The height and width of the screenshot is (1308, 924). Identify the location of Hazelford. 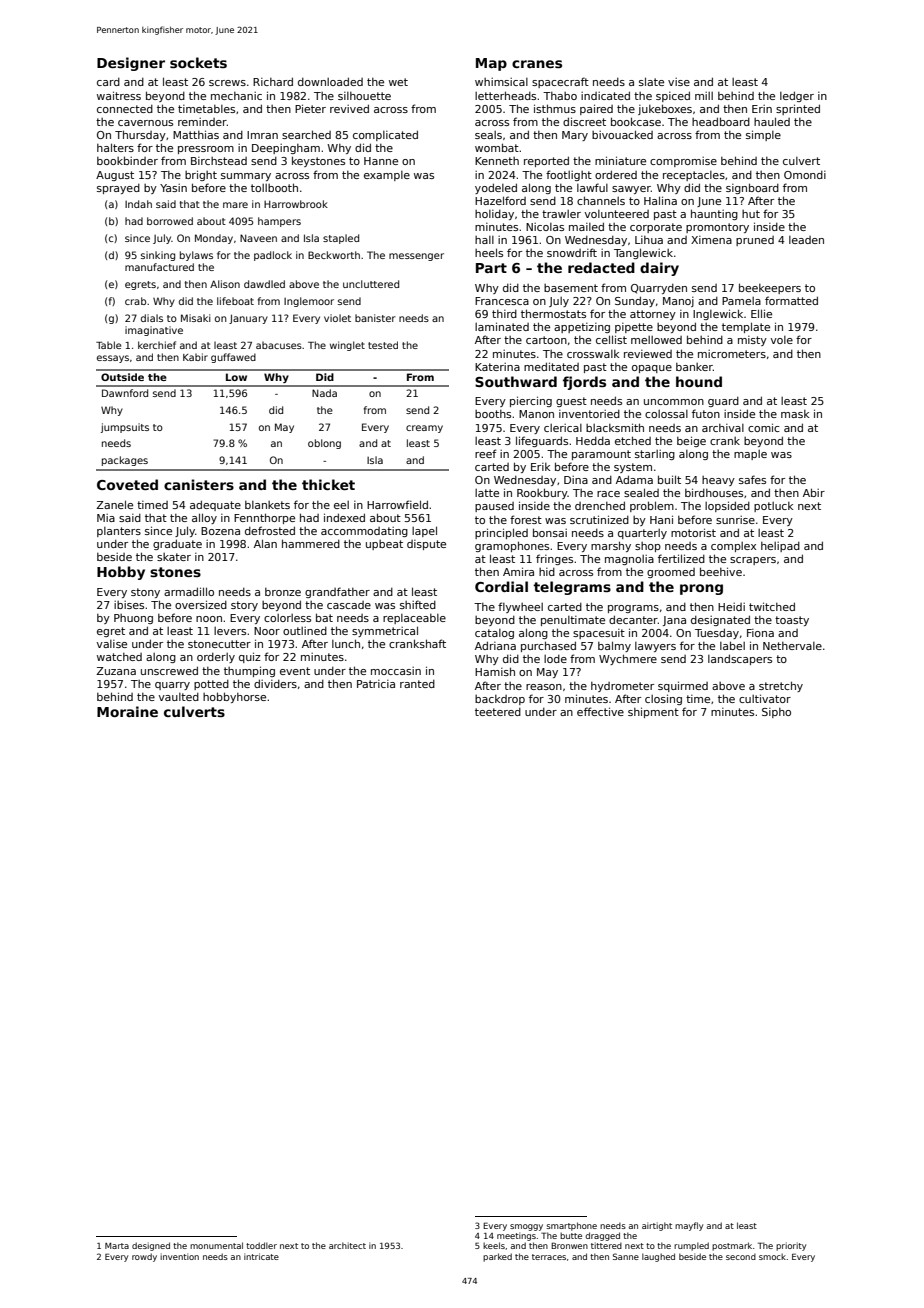
(500, 200).
